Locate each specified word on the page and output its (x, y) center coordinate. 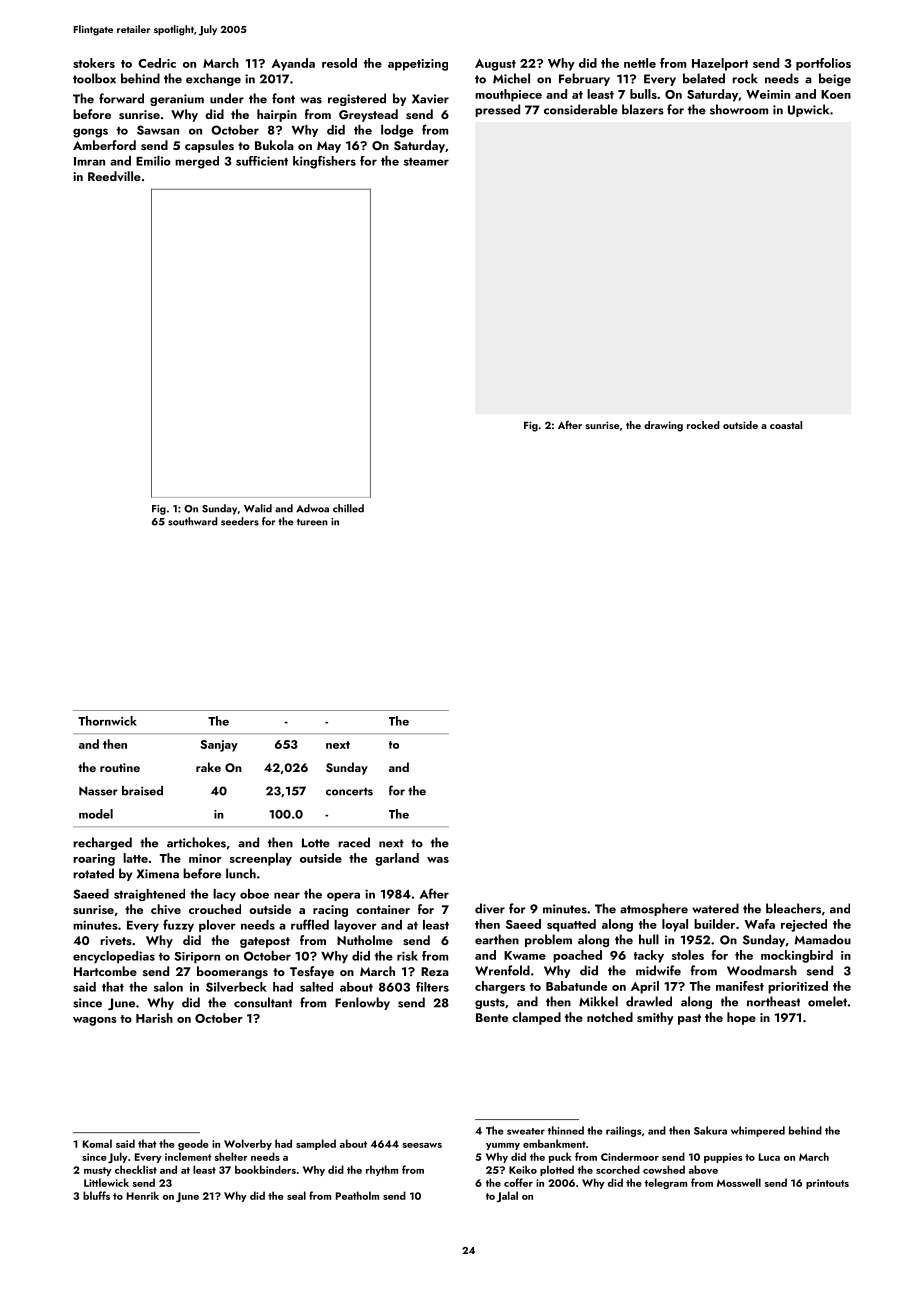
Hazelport (720, 64)
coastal (786, 425)
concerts (349, 791)
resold (339, 63)
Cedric (157, 63)
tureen (312, 522)
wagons (95, 1021)
